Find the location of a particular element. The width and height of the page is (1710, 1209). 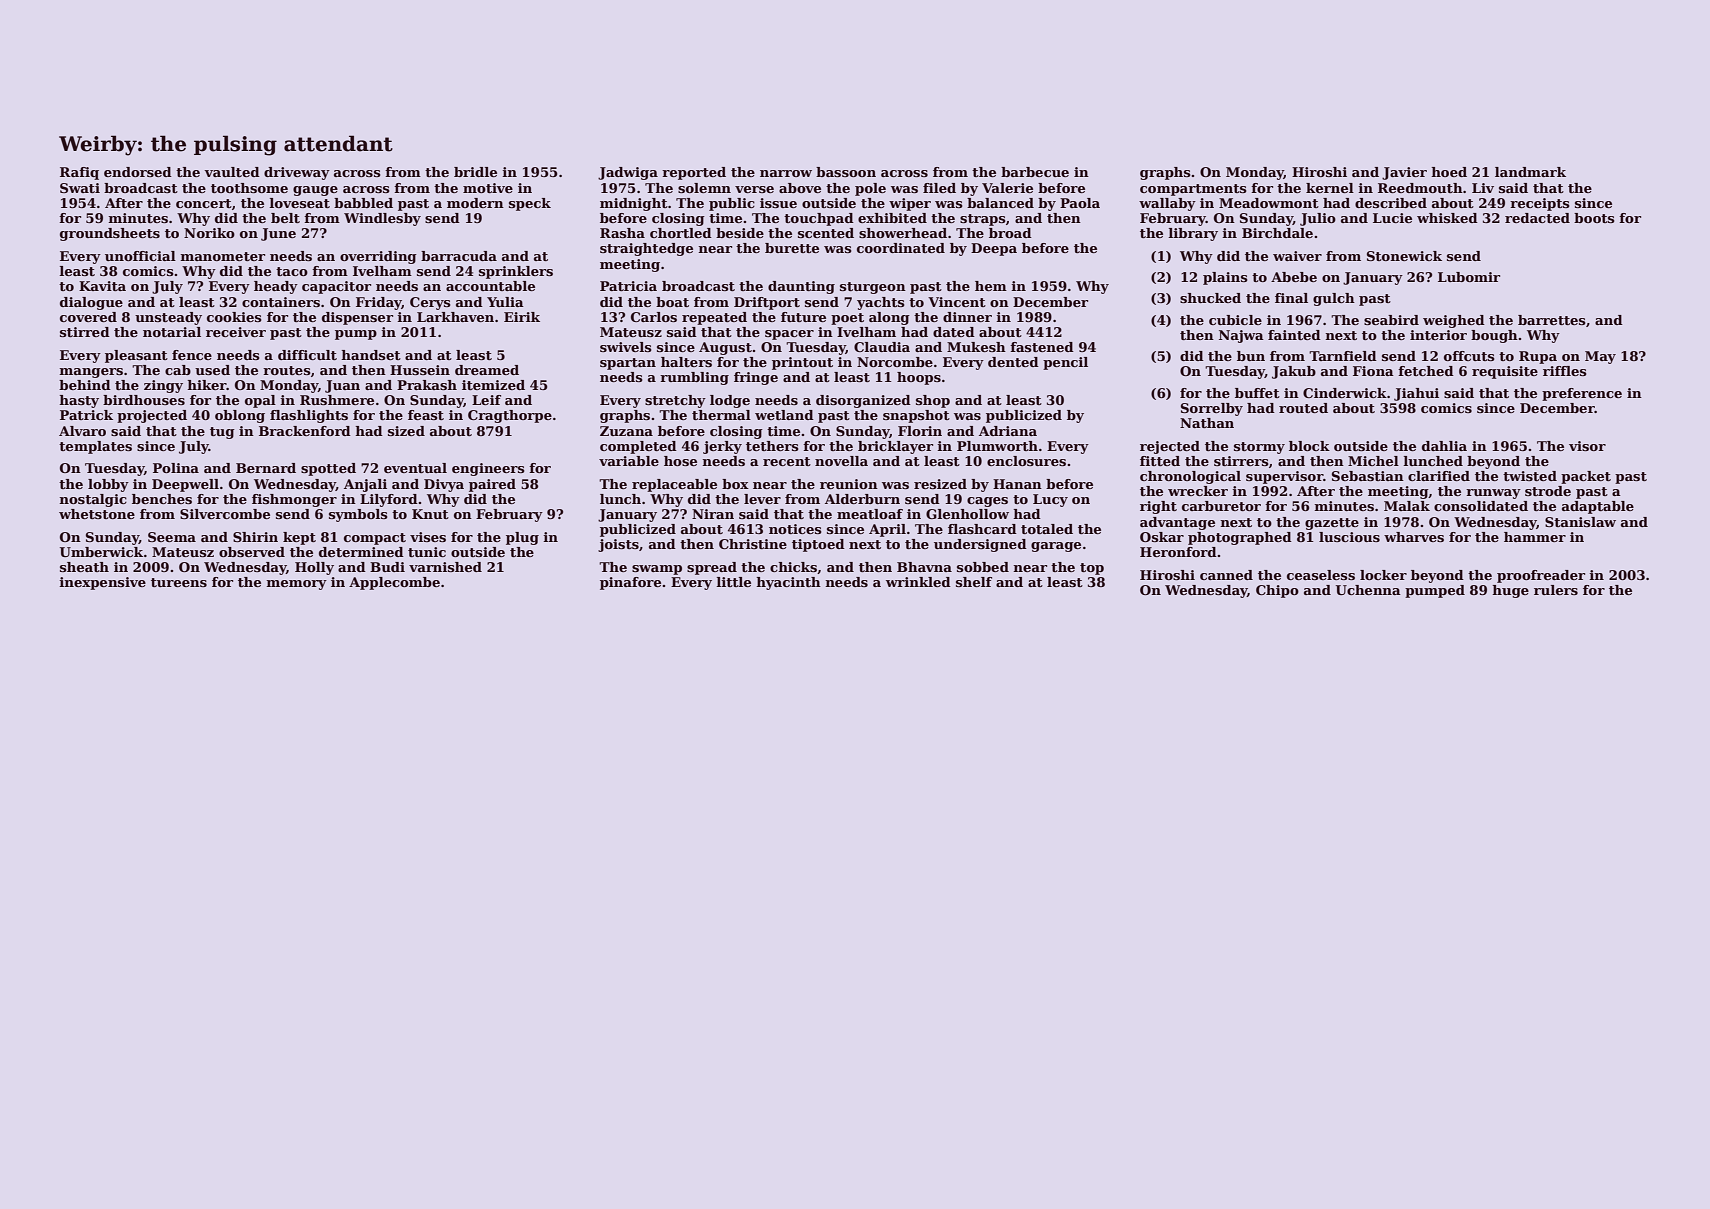

swivels is located at coordinates (626, 347).
